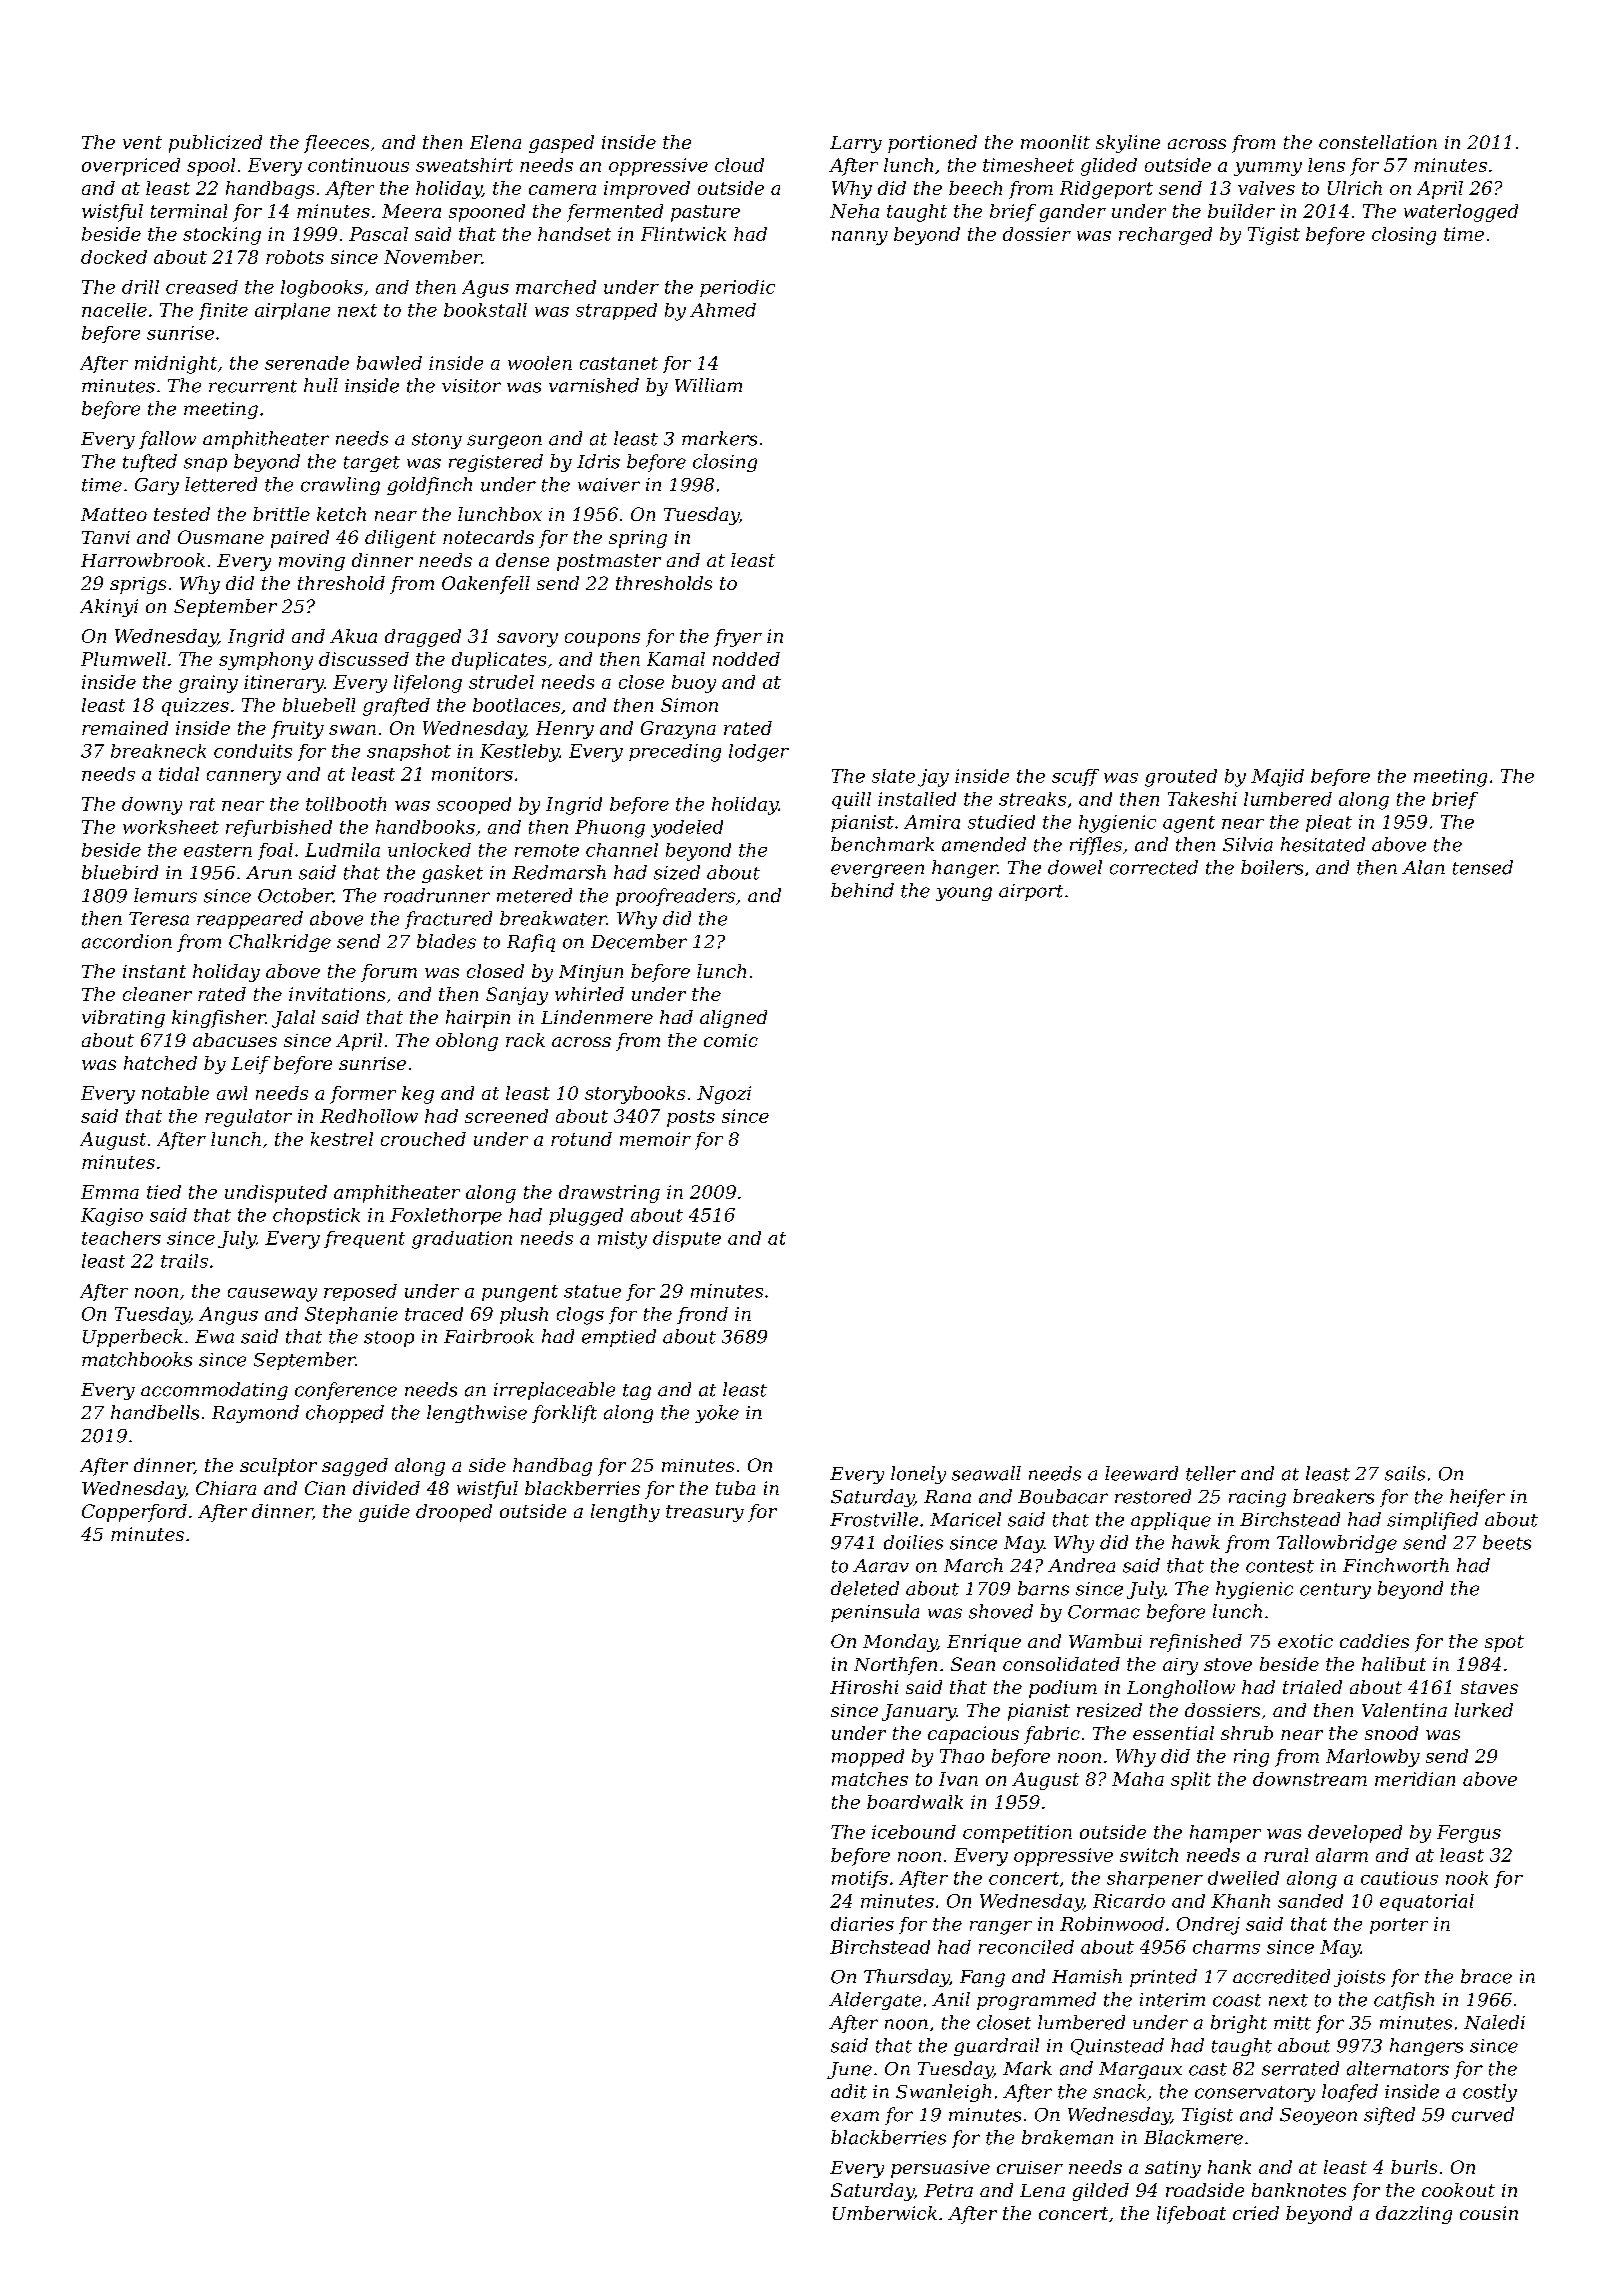 This screenshot has height=2292, width=1620. What do you see at coordinates (948, 2190) in the screenshot?
I see `Petra` at bounding box center [948, 2190].
